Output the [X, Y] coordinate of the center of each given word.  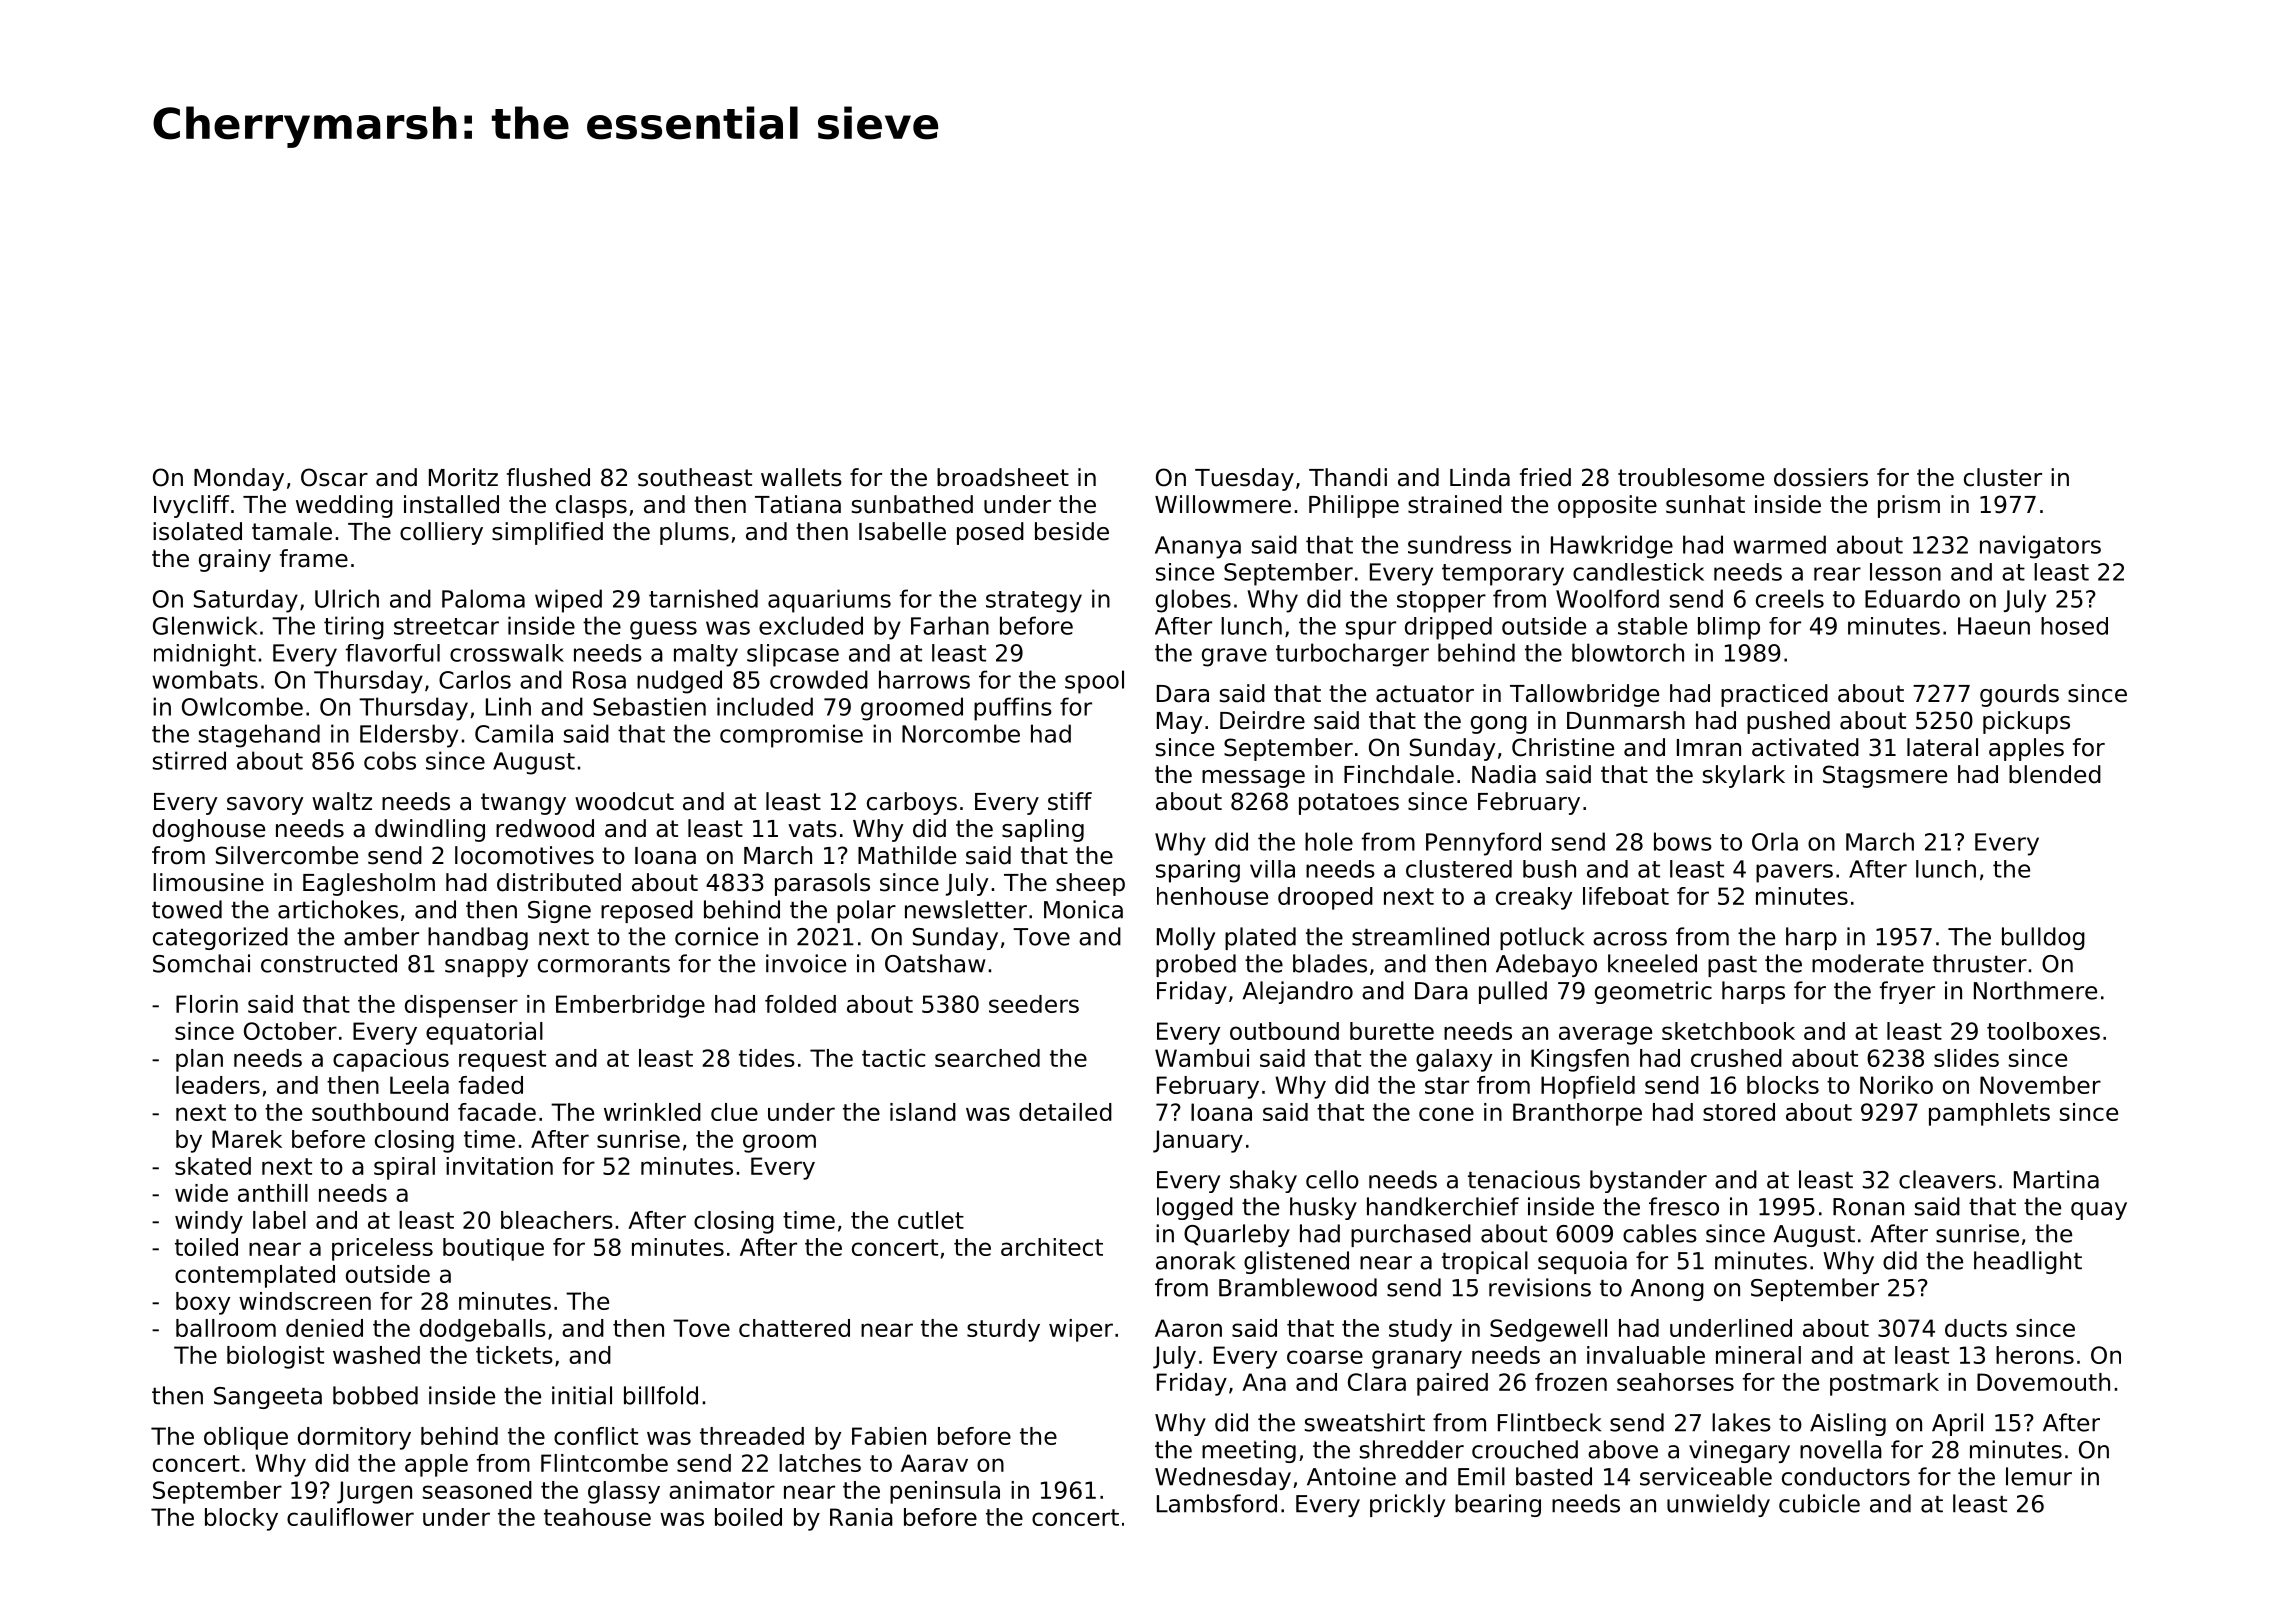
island [923, 1112]
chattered [794, 1328]
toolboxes [2043, 1031]
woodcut [624, 801]
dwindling [430, 830]
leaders [218, 1085]
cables [1660, 1233]
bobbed [375, 1395]
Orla [1775, 841]
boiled [748, 1517]
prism [1909, 506]
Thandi [1348, 477]
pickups [2026, 722]
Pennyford [1483, 844]
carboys [912, 803]
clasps [591, 506]
